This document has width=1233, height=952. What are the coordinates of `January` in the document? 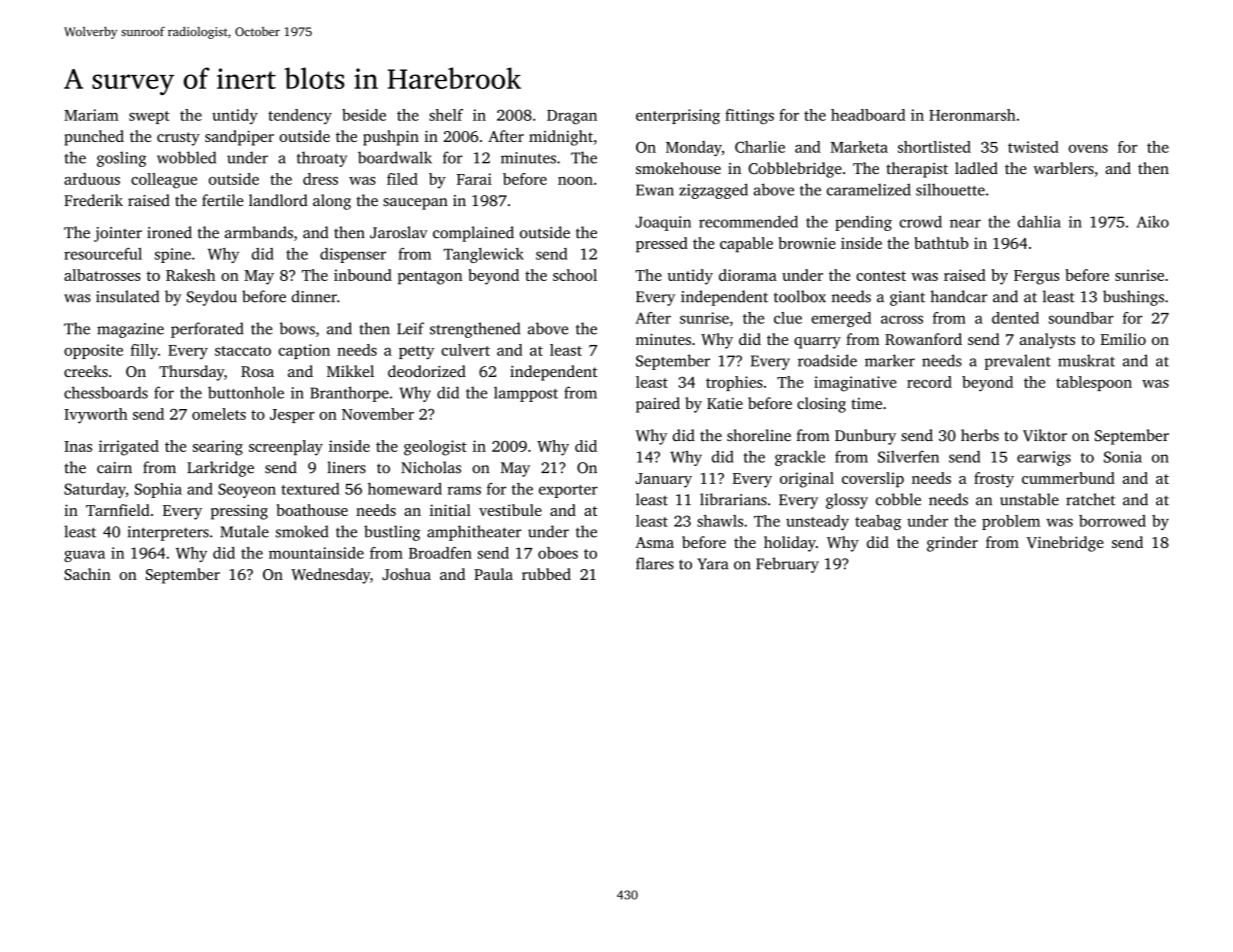 It's located at (664, 480).
